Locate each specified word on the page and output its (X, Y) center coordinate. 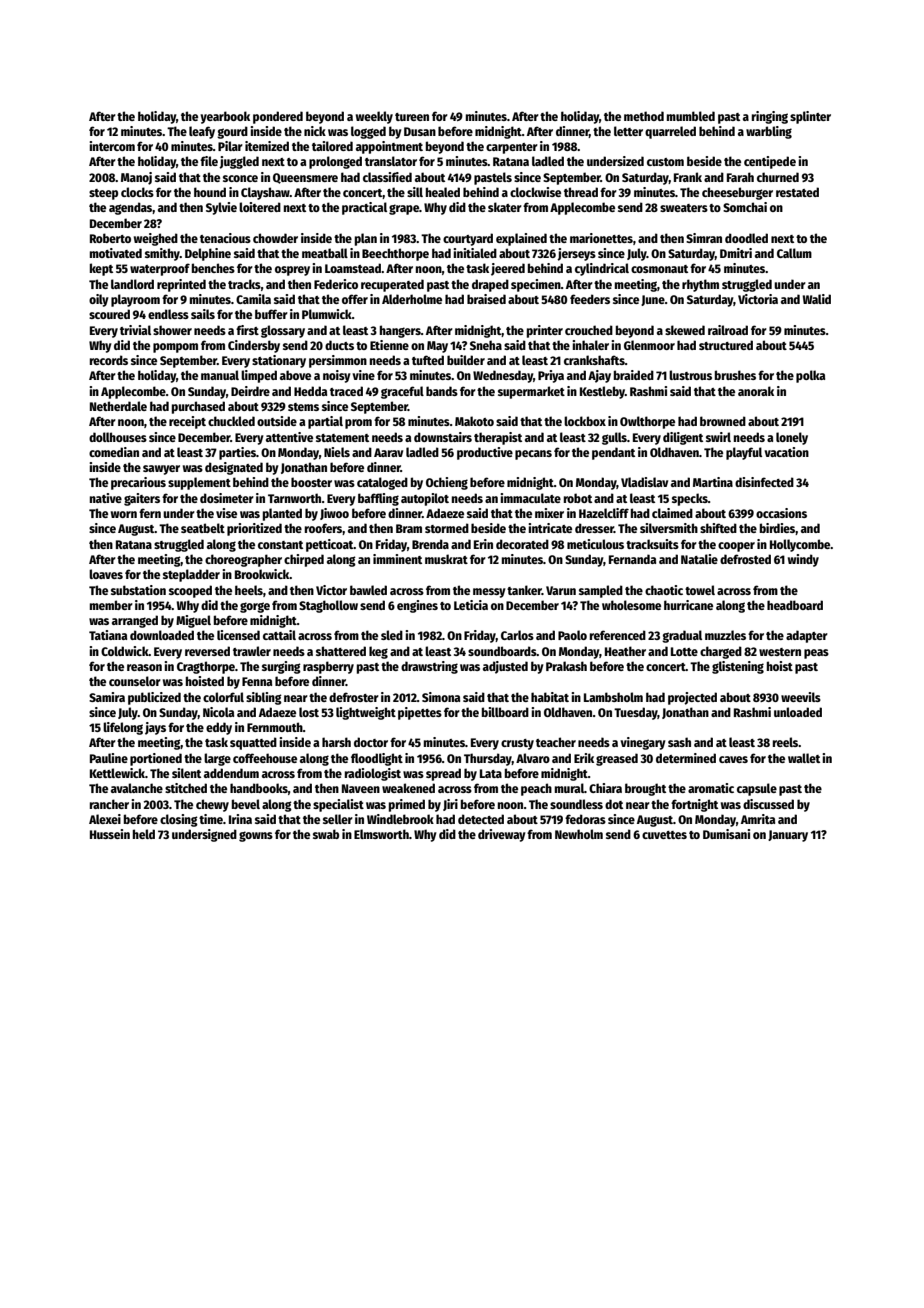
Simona (441, 697)
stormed (447, 528)
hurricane (688, 605)
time (211, 819)
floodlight (377, 759)
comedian (114, 452)
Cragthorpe (206, 667)
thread (581, 192)
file (209, 161)
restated (797, 192)
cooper (736, 547)
